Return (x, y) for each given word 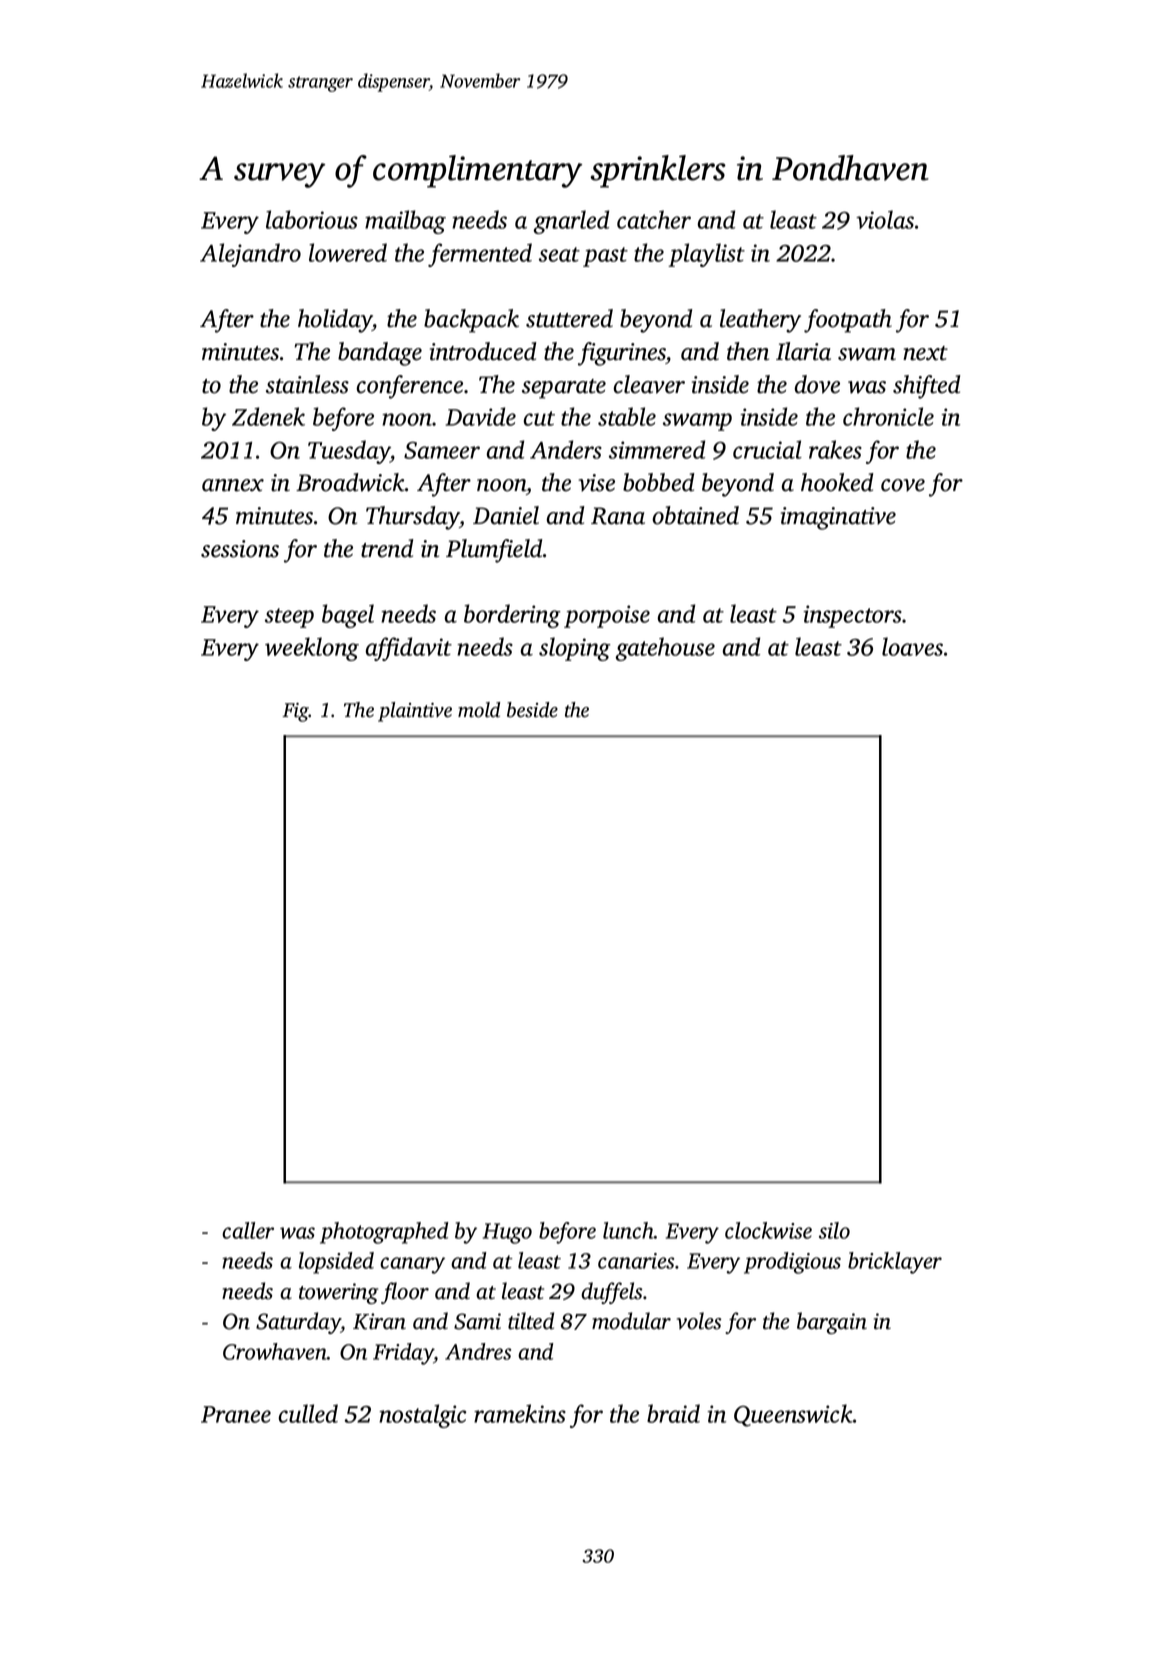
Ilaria (803, 351)
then (748, 351)
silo (834, 1230)
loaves (912, 646)
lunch (628, 1230)
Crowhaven (275, 1351)
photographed (384, 1233)
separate (564, 389)
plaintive (415, 712)
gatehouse (665, 649)
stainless (307, 384)
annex (233, 485)
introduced (483, 351)
